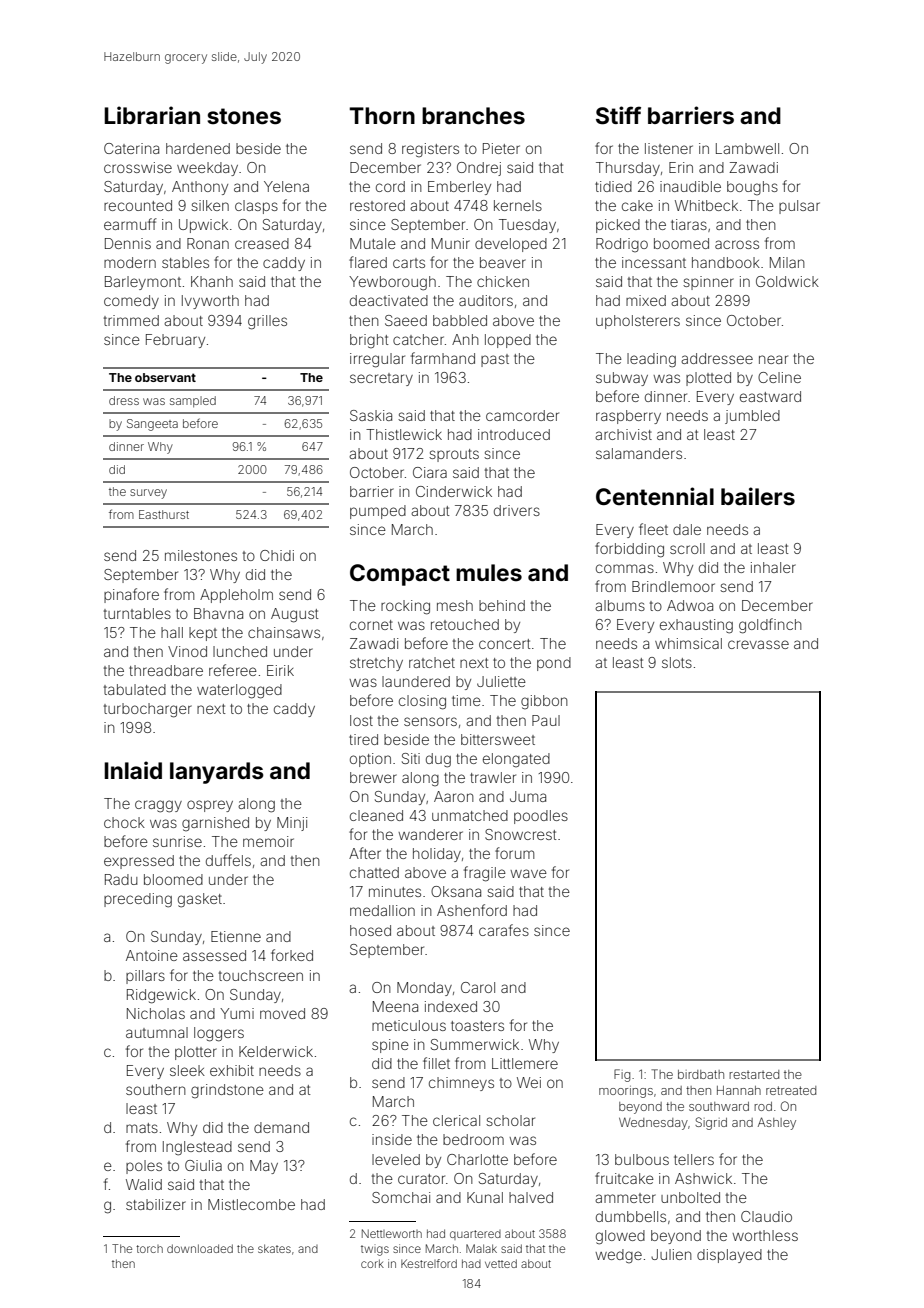  I want to click on duffels, so click(228, 860).
